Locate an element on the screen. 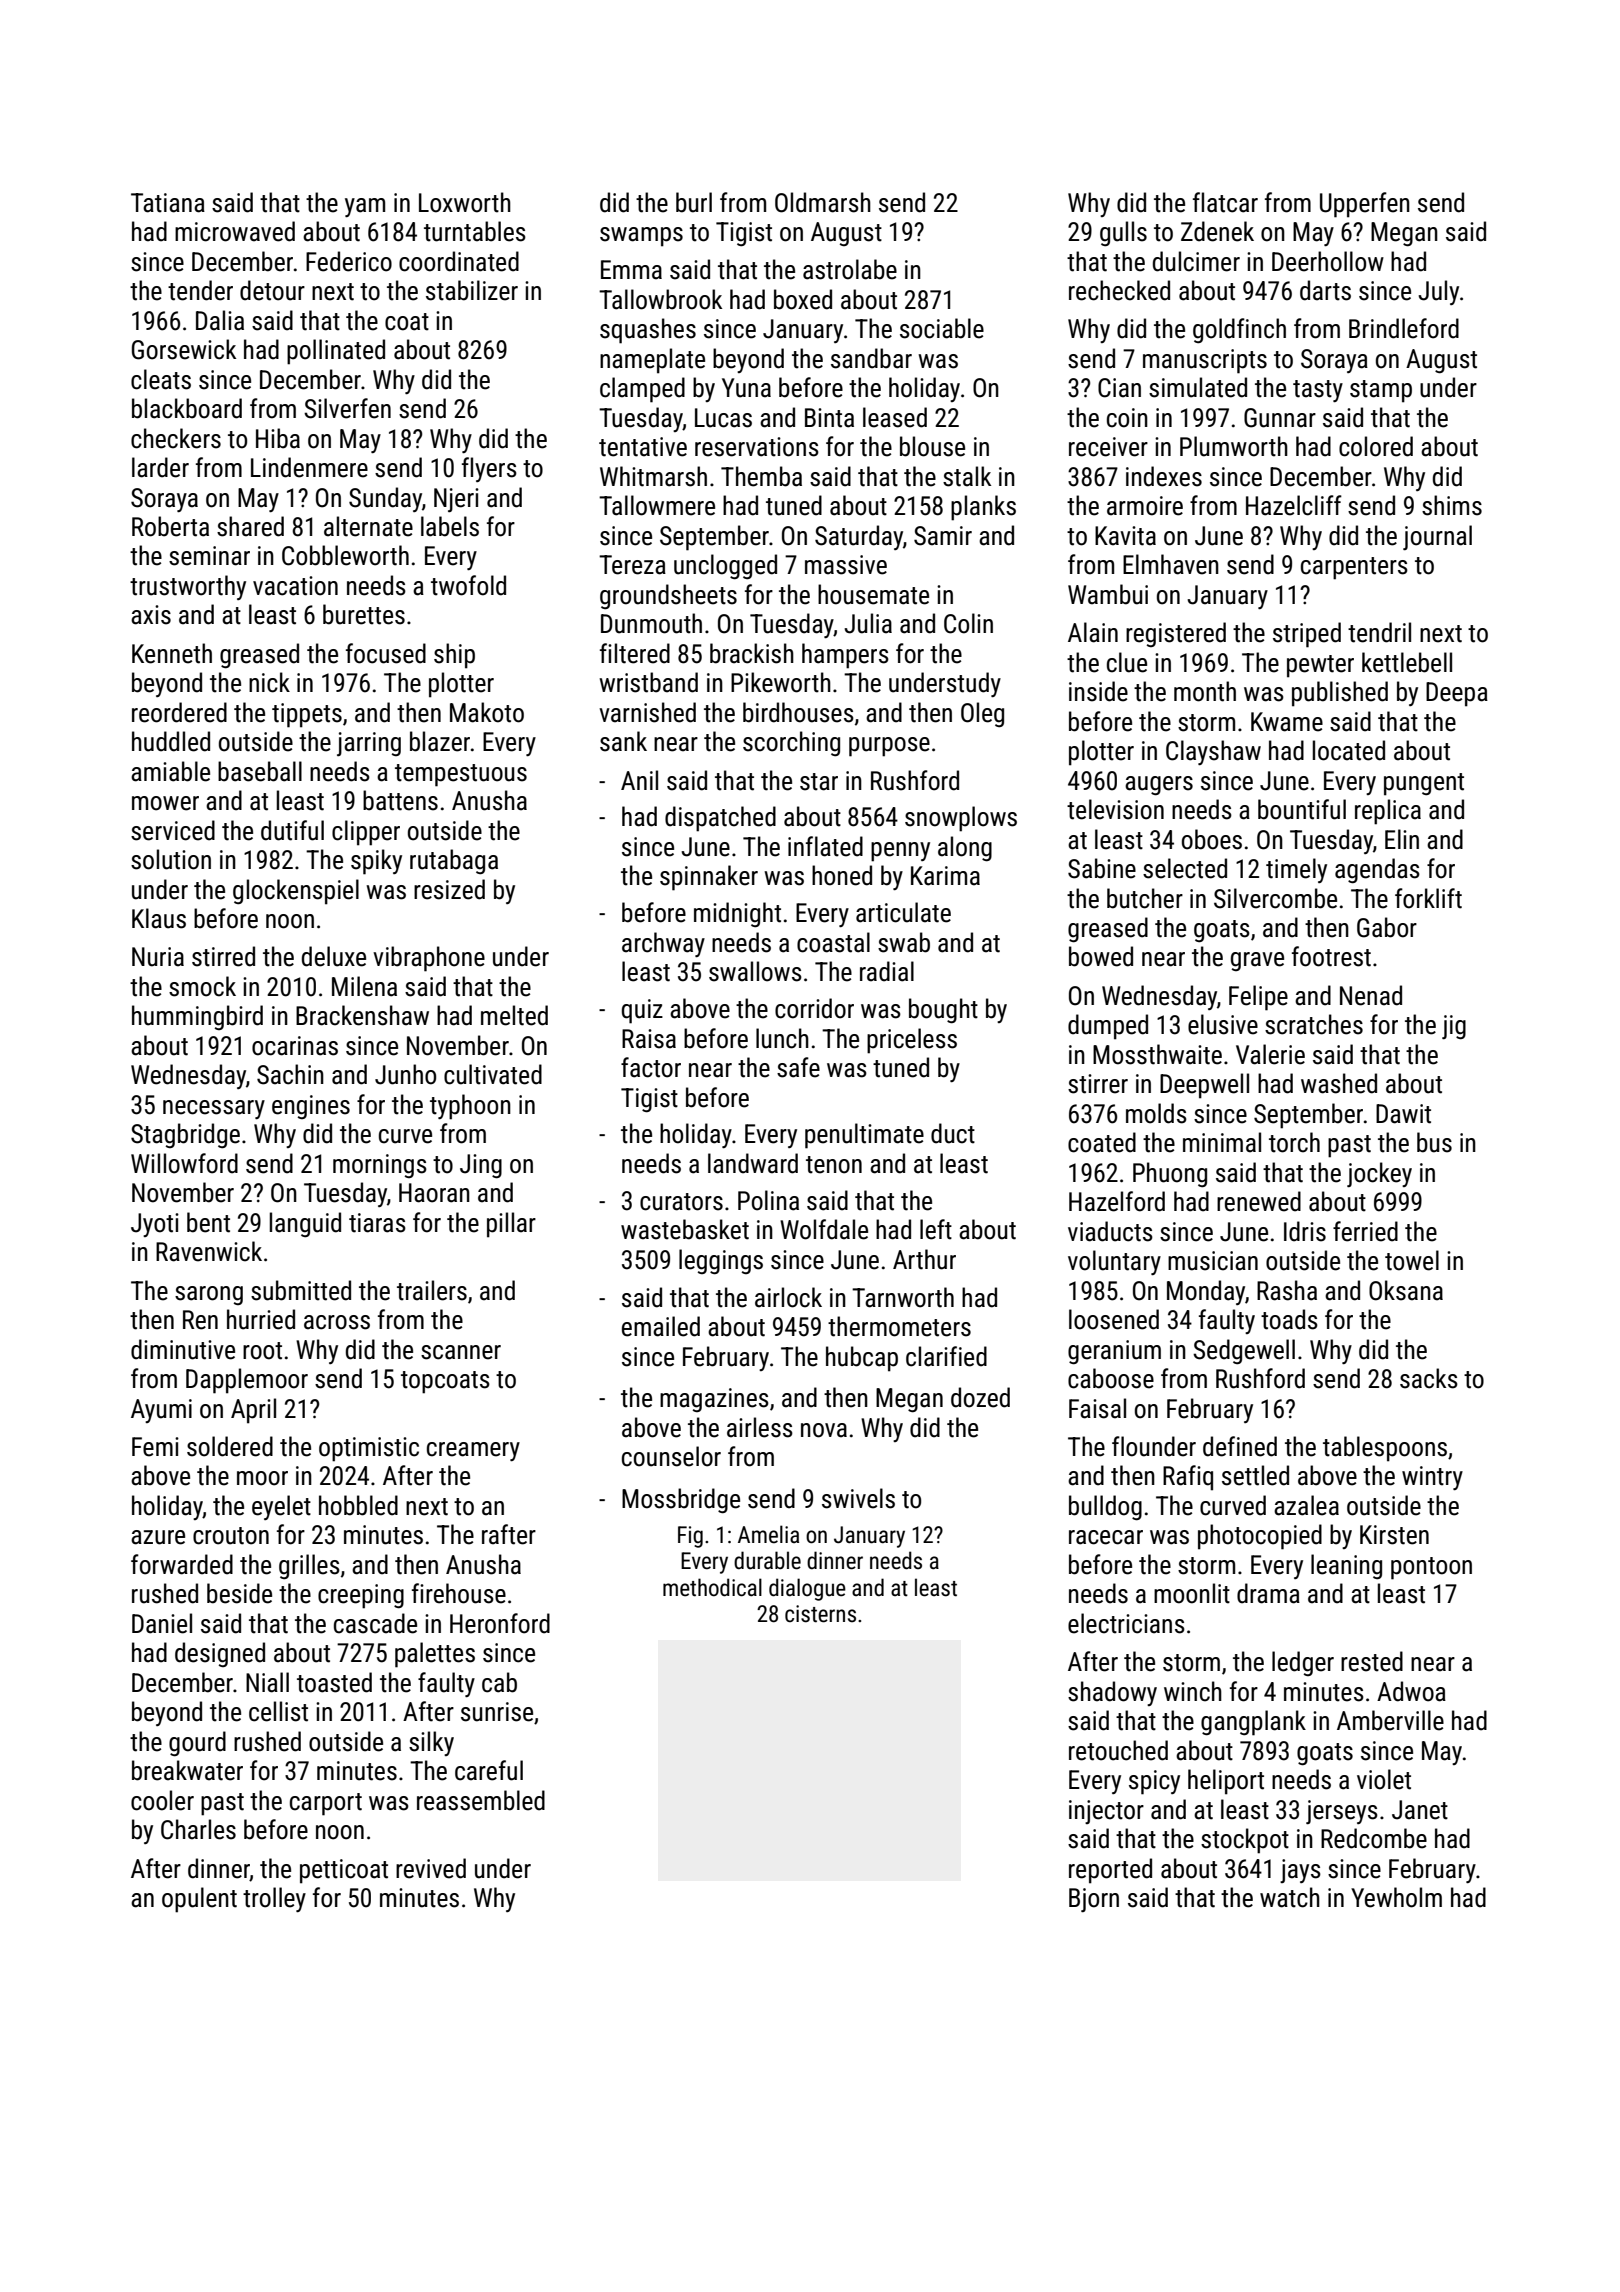  snowplows is located at coordinates (961, 819).
